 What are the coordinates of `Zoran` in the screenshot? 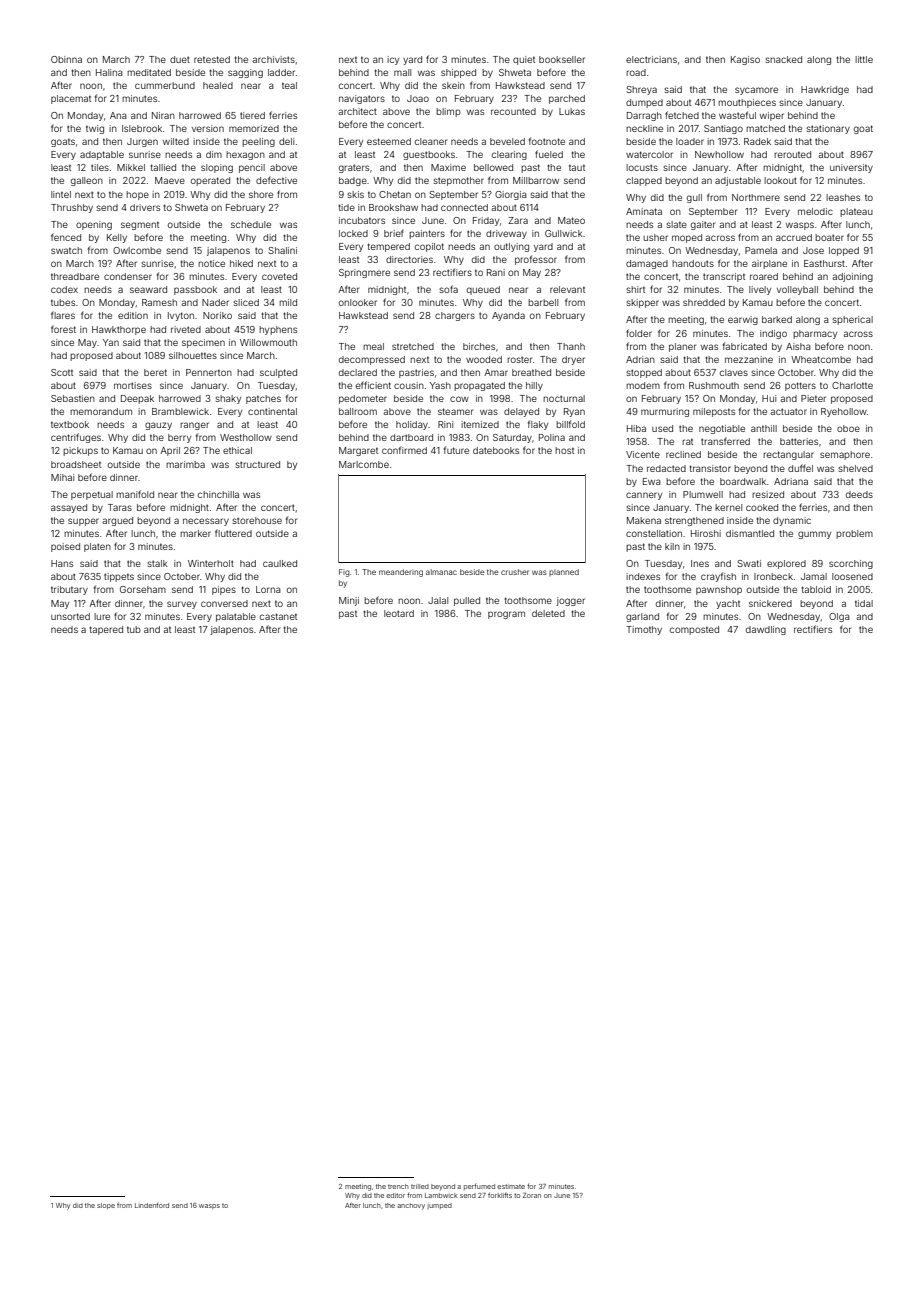 It's located at (532, 1195).
